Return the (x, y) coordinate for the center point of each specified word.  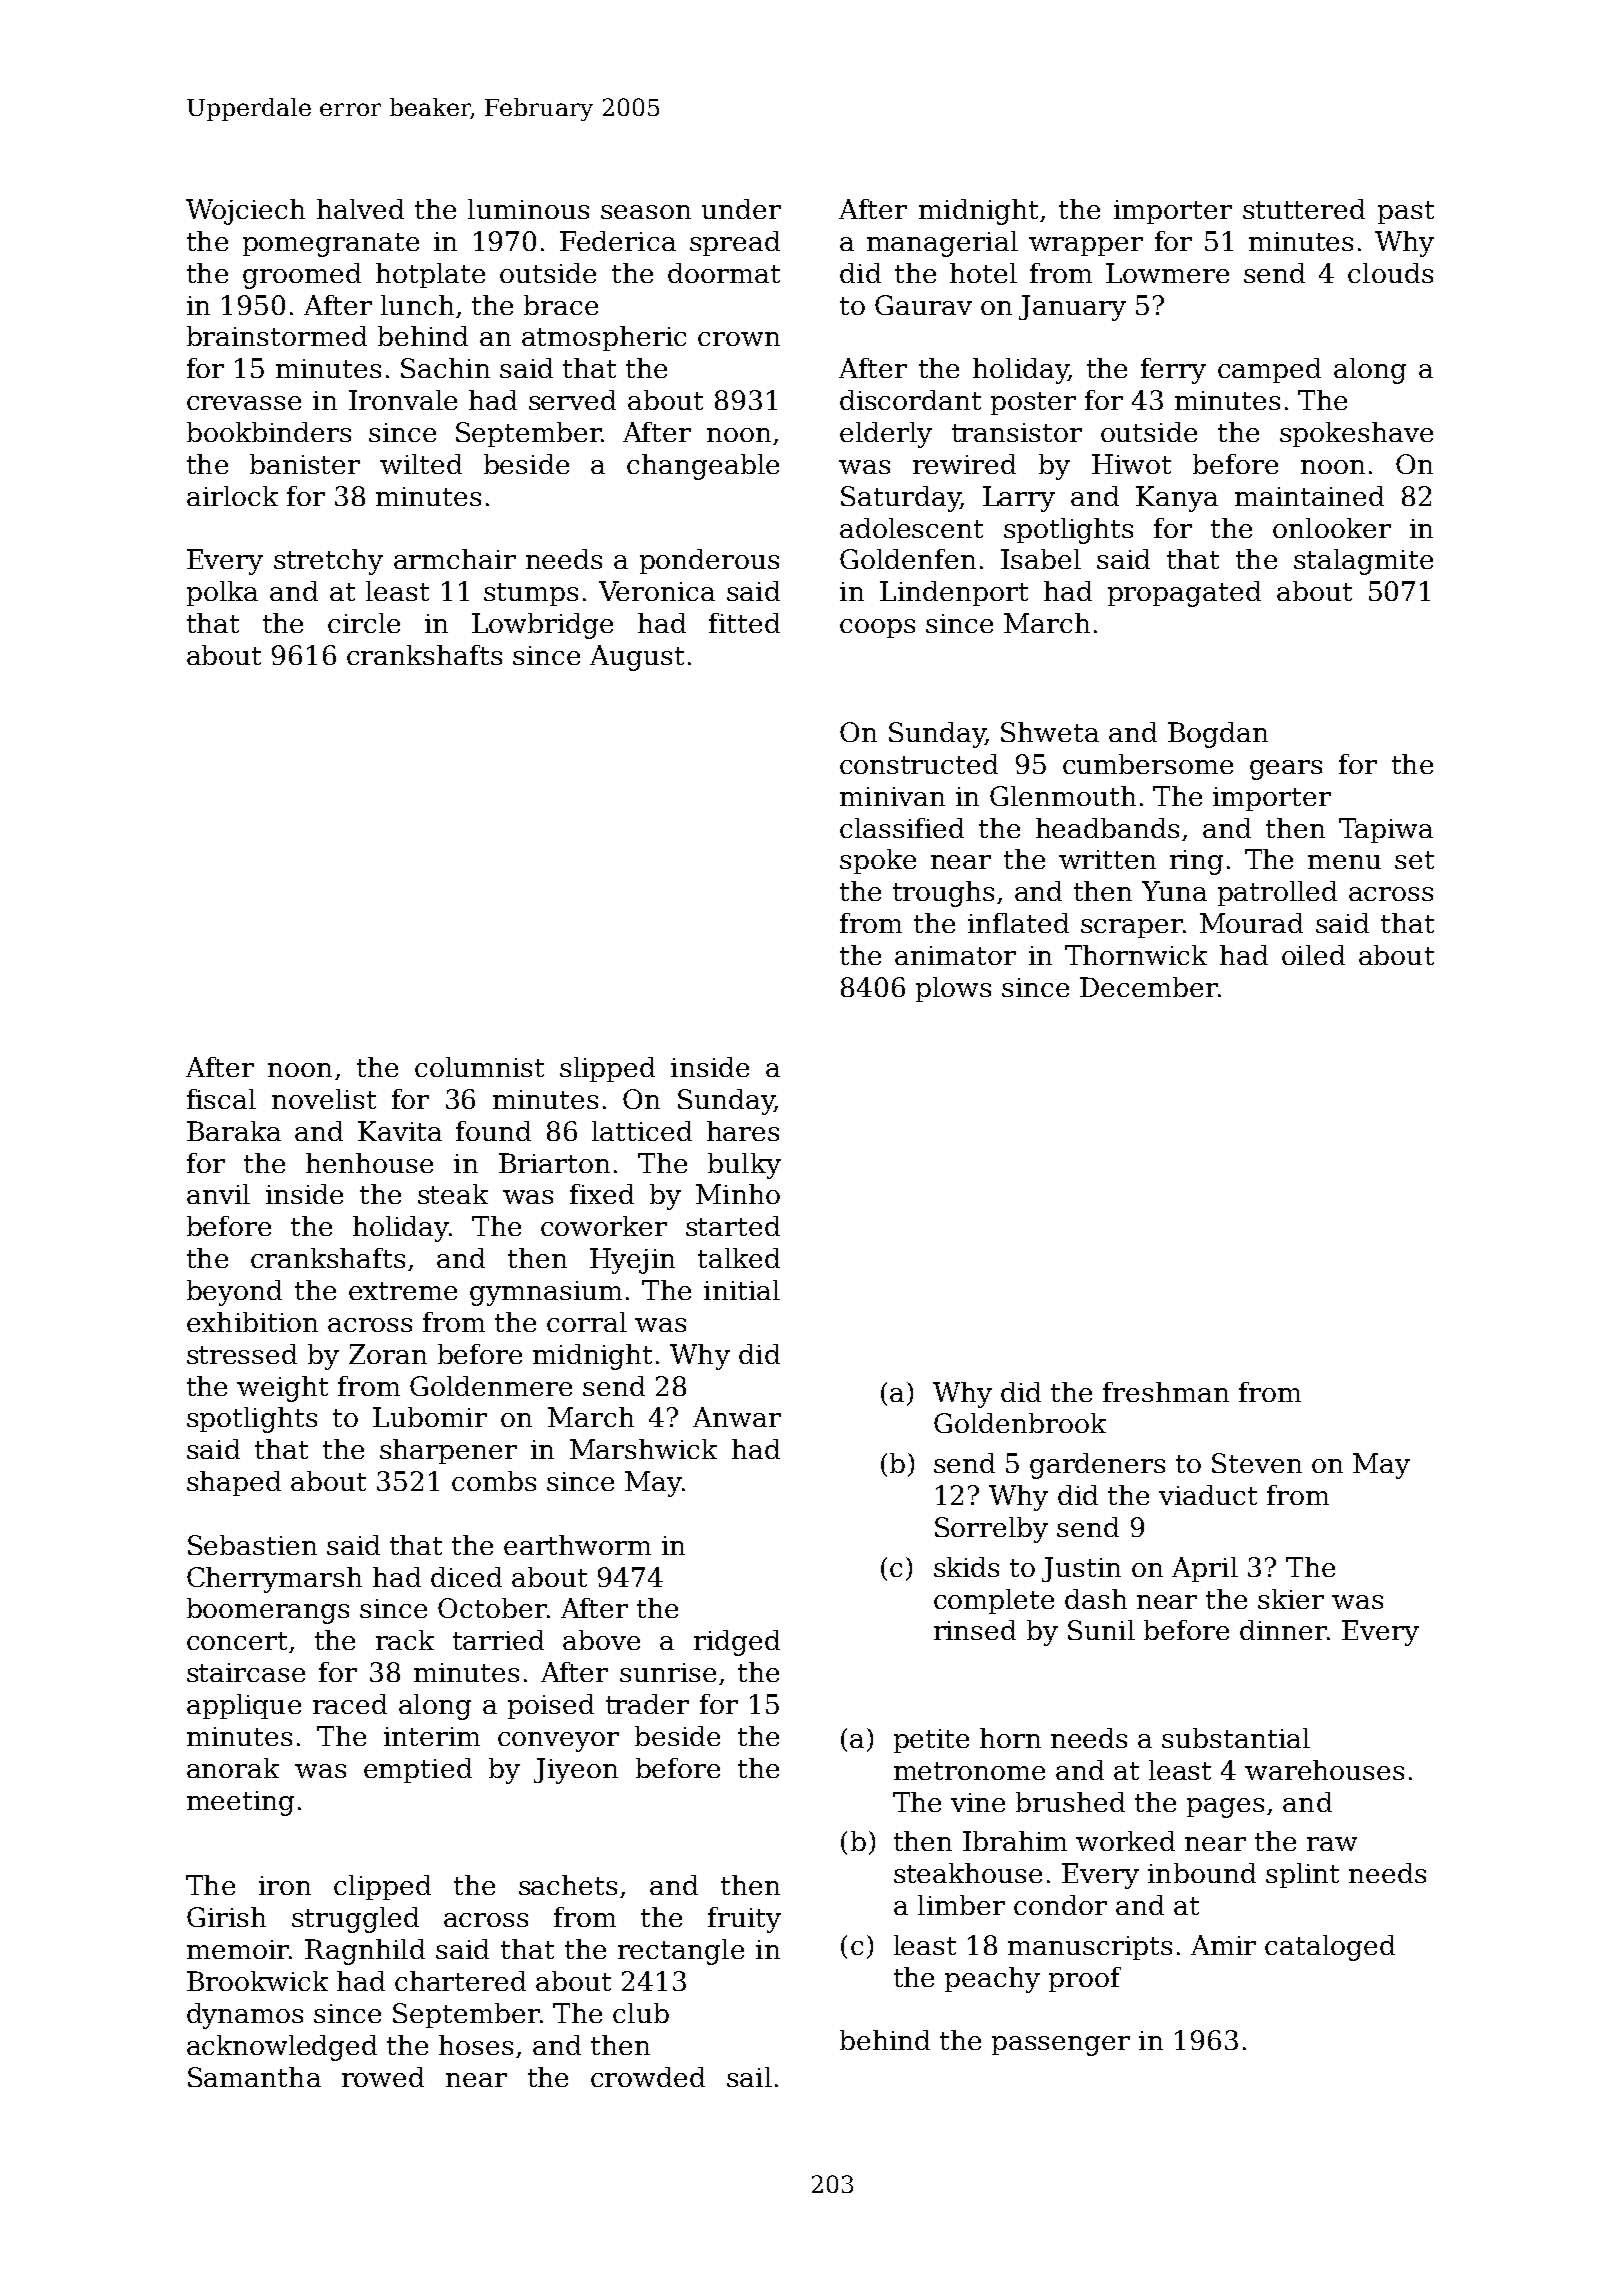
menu (1344, 862)
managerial (942, 244)
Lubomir (430, 1417)
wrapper (1086, 246)
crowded (648, 2077)
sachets (568, 1885)
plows (953, 989)
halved (360, 209)
